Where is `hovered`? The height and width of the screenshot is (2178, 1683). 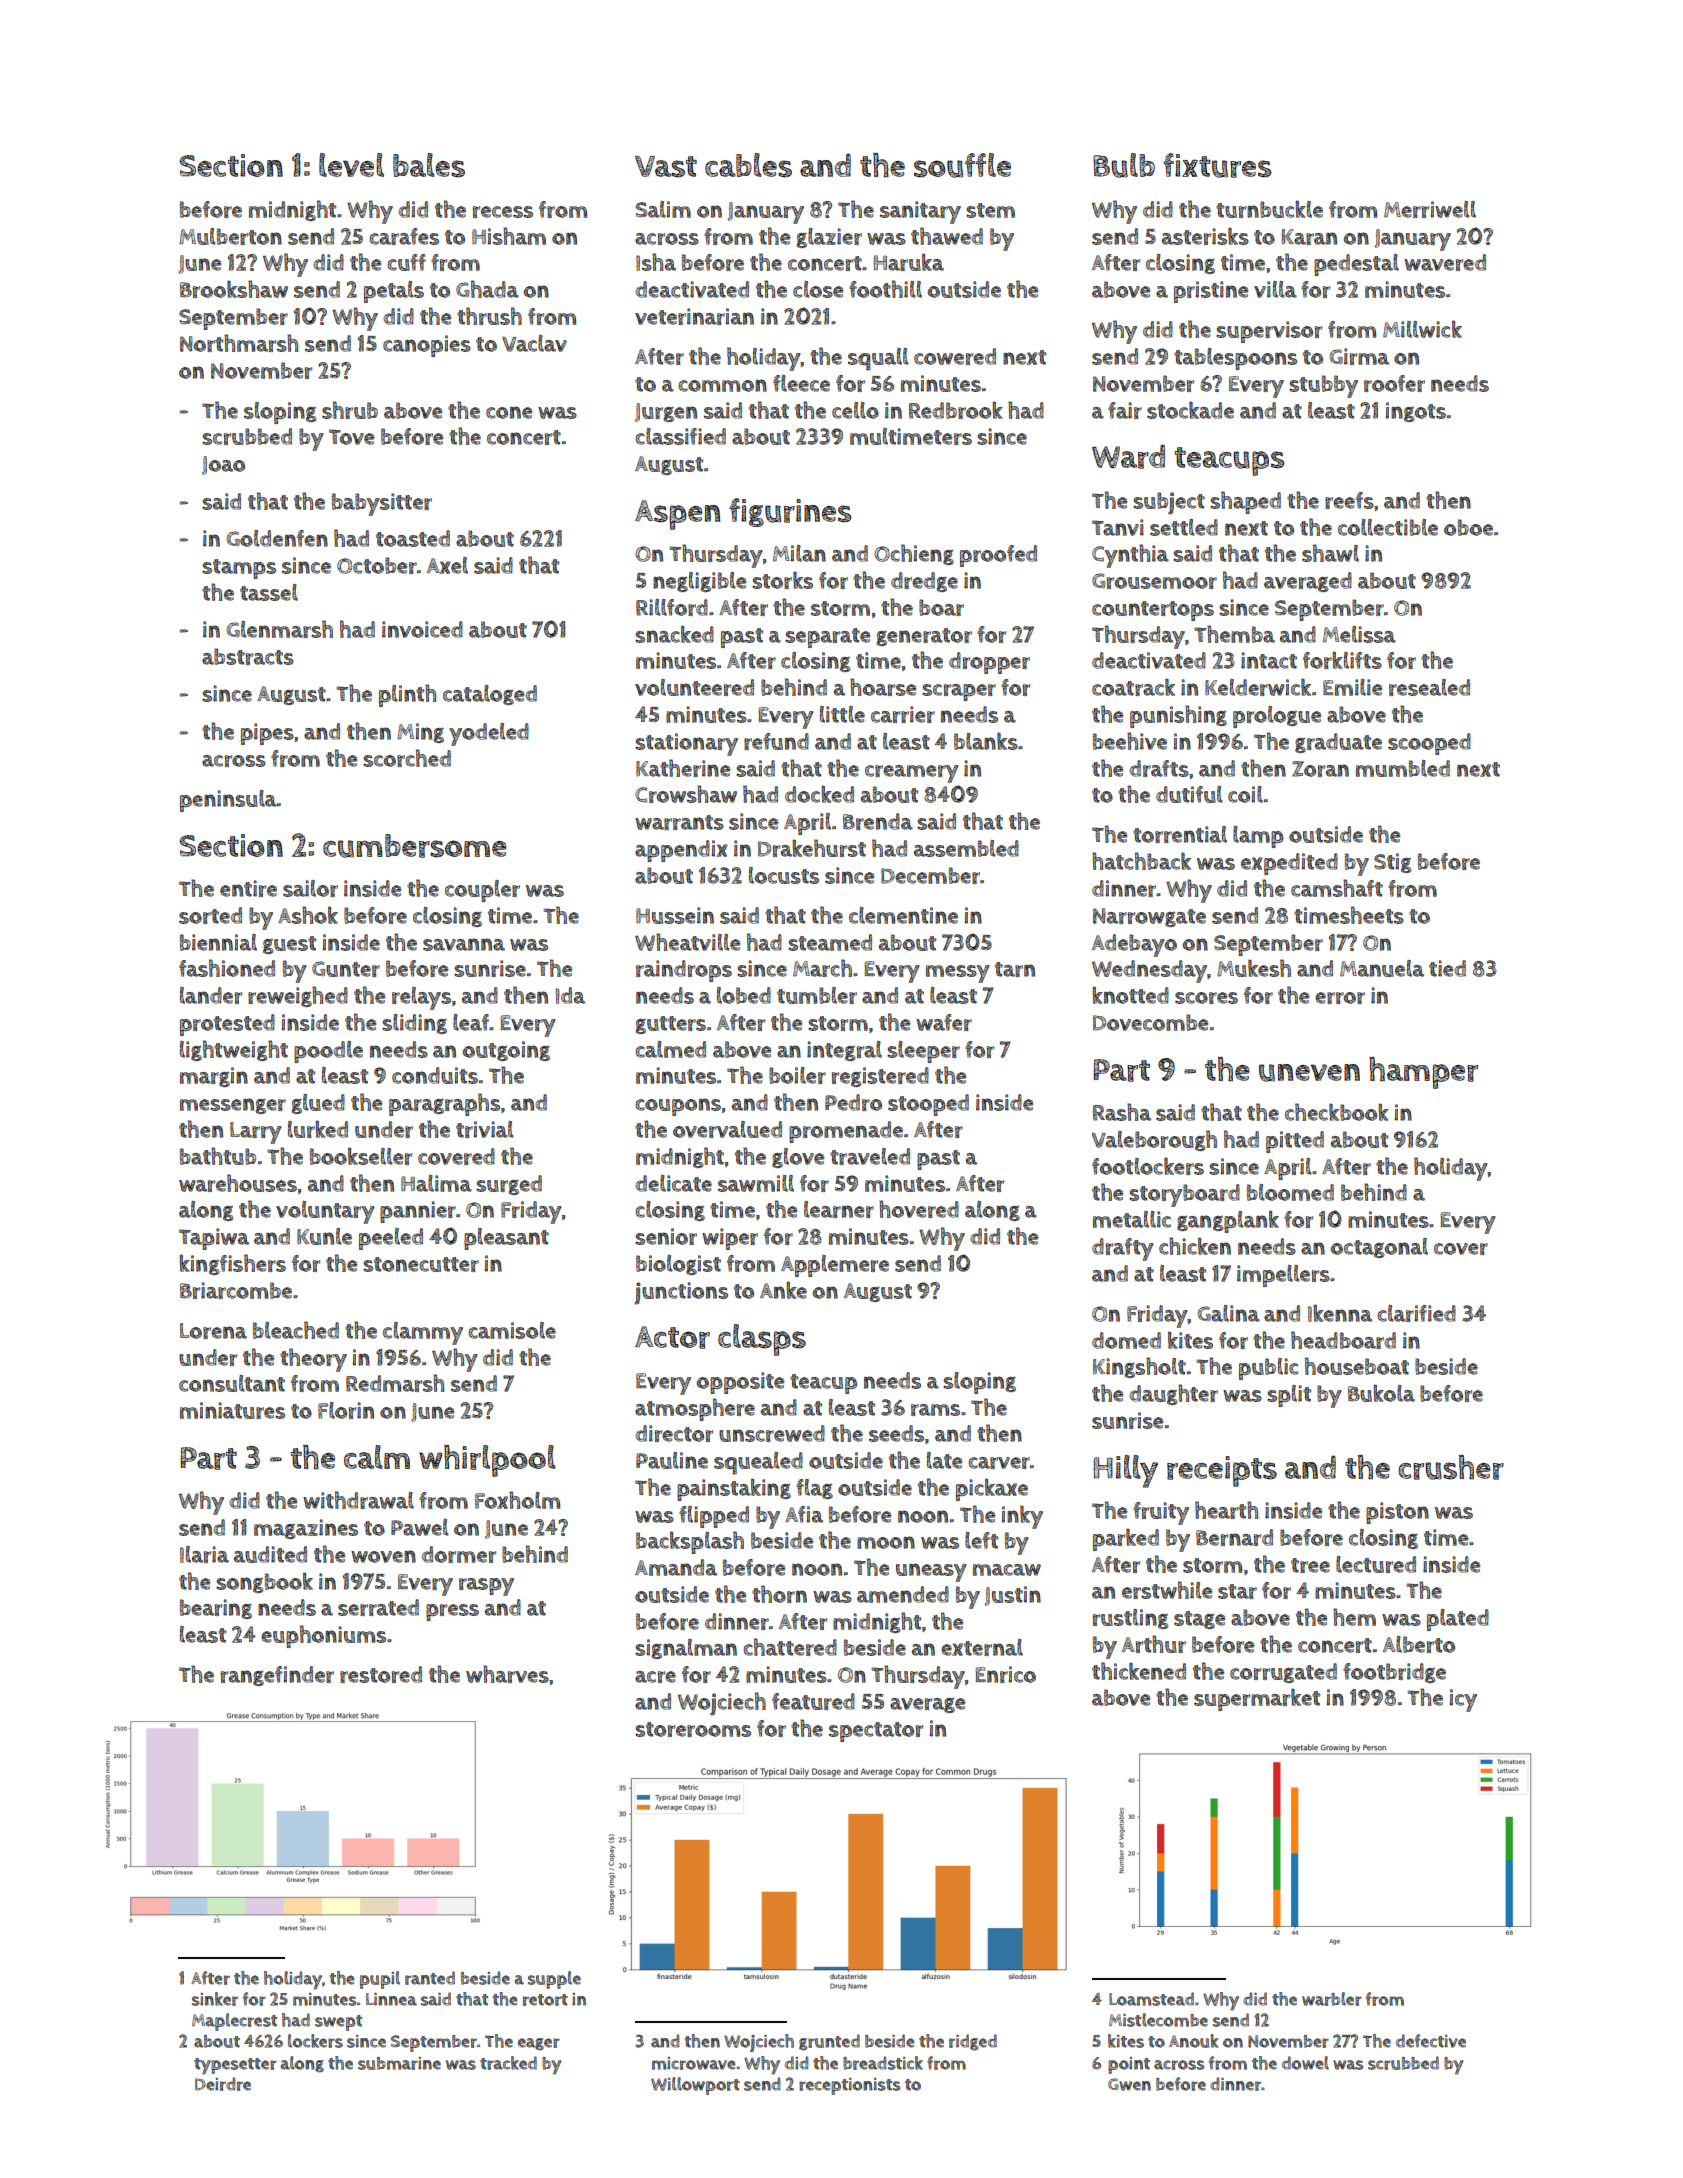 hovered is located at coordinates (919, 1209).
